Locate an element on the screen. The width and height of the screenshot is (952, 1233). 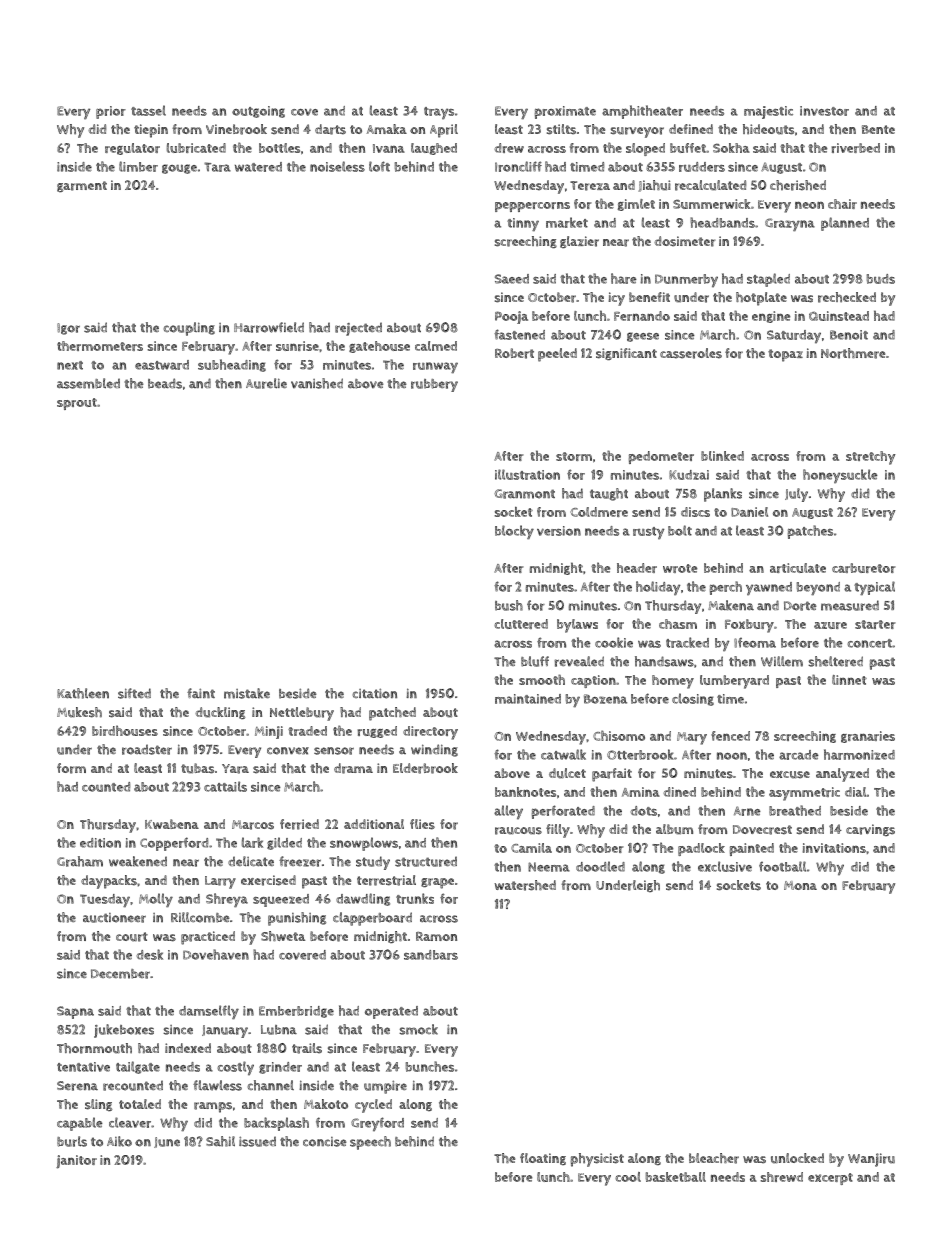
shrewd is located at coordinates (782, 1177).
